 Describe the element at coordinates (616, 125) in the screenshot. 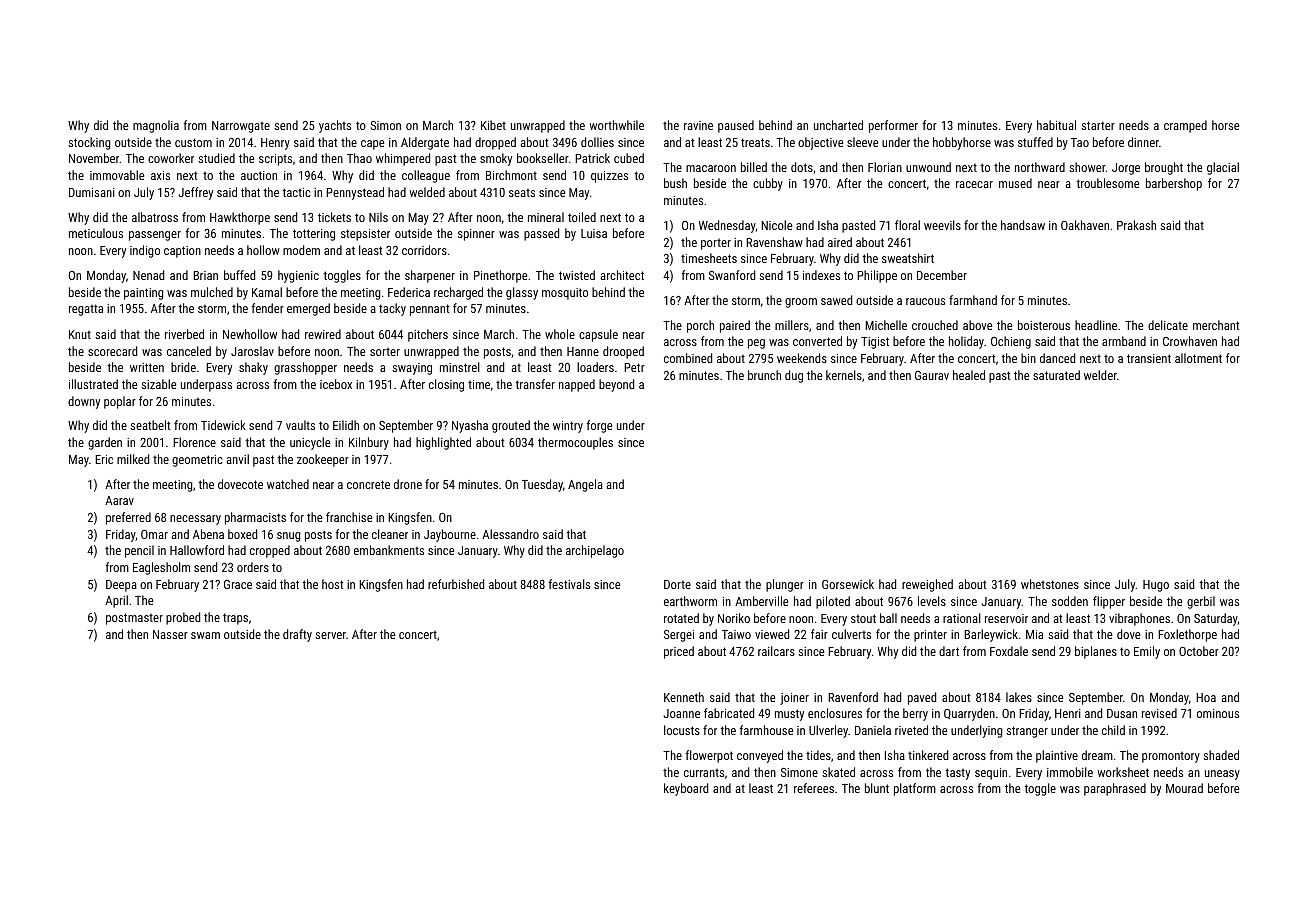

I see `worthwhile` at that location.
